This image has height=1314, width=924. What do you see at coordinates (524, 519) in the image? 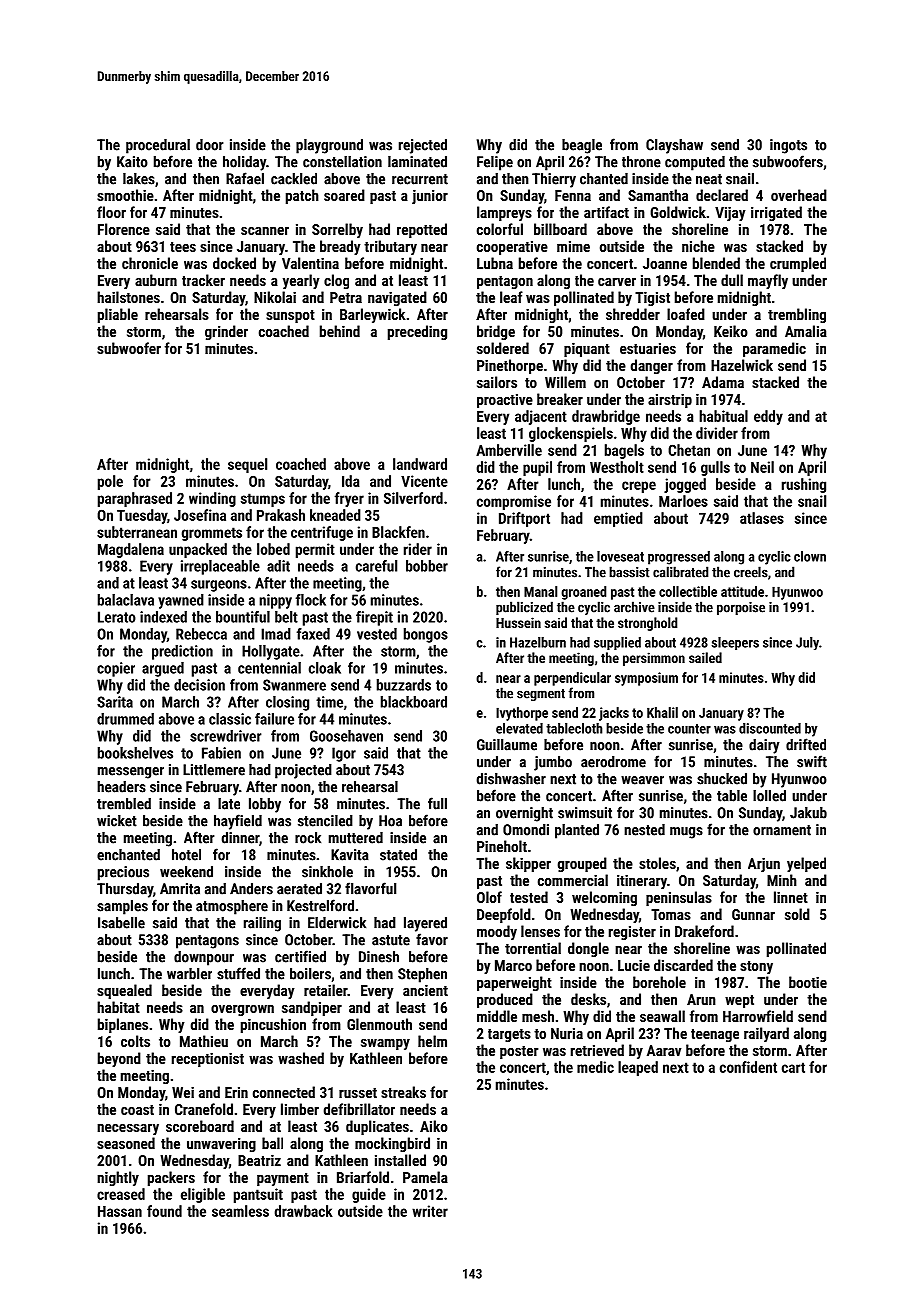
I see `Driftport` at bounding box center [524, 519].
